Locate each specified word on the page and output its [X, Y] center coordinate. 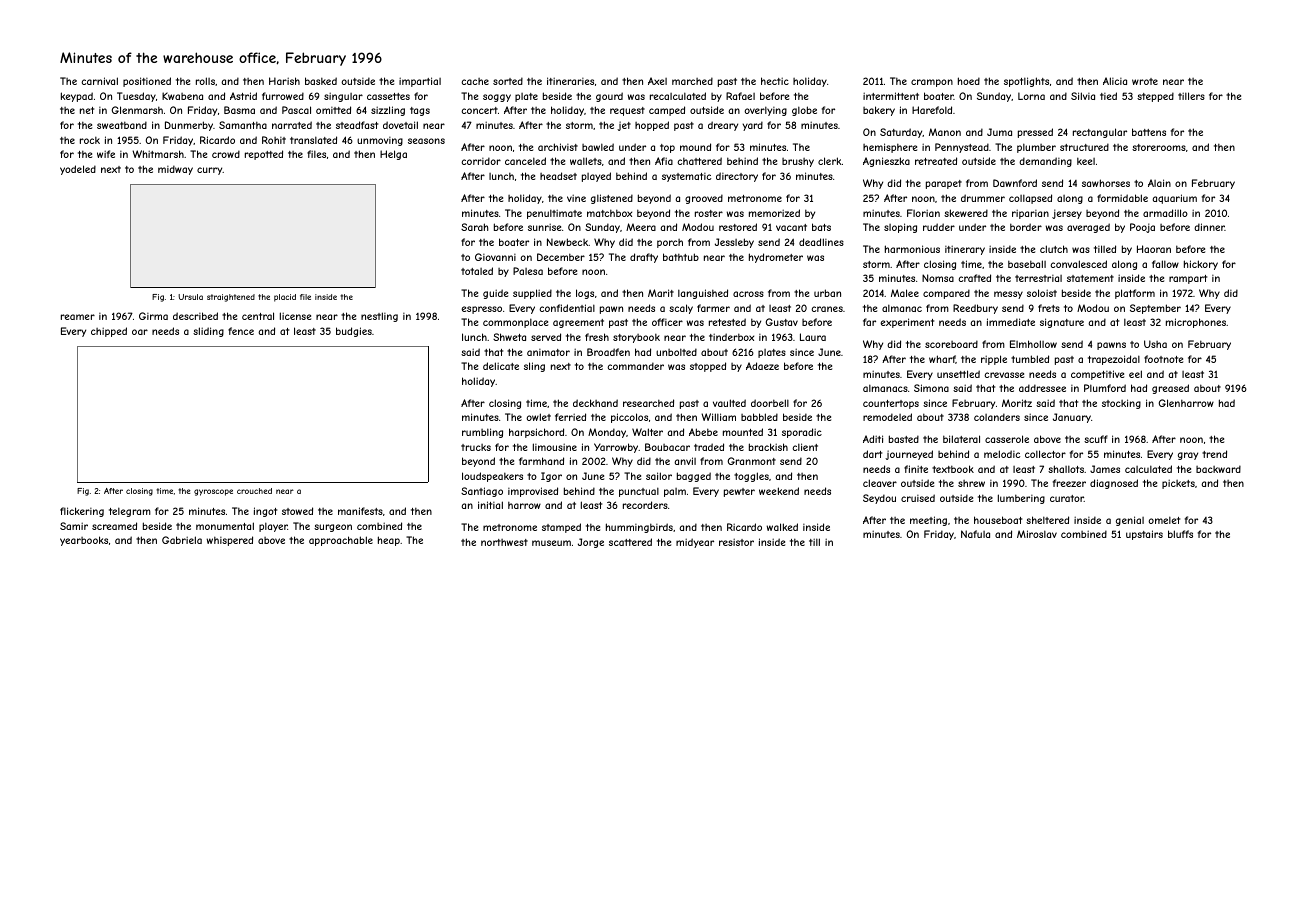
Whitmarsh [158, 154]
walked [782, 527]
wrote [1145, 81]
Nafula [975, 534]
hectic [775, 81]
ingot [265, 512]
